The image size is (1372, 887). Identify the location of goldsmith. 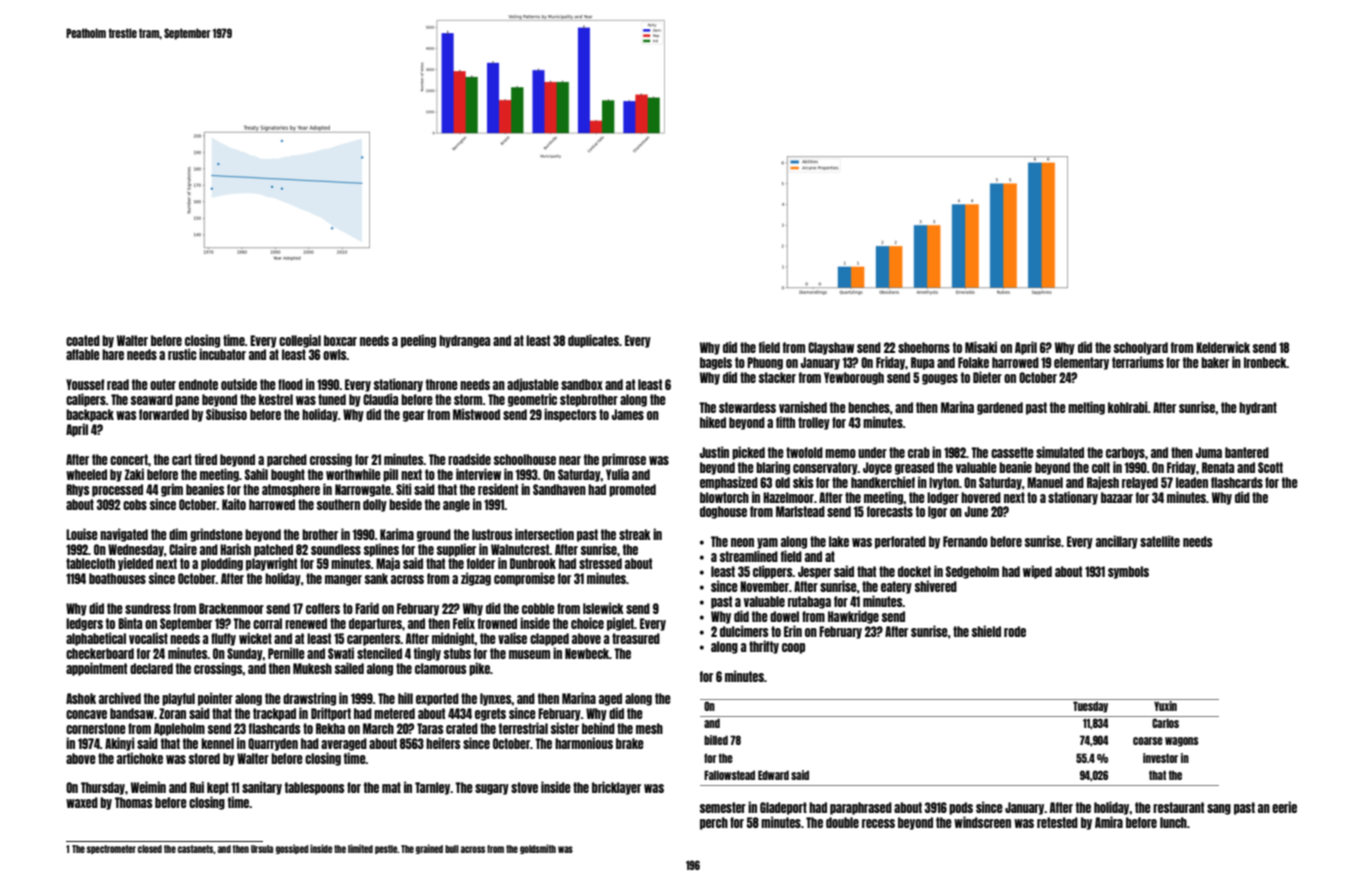
(538, 849).
